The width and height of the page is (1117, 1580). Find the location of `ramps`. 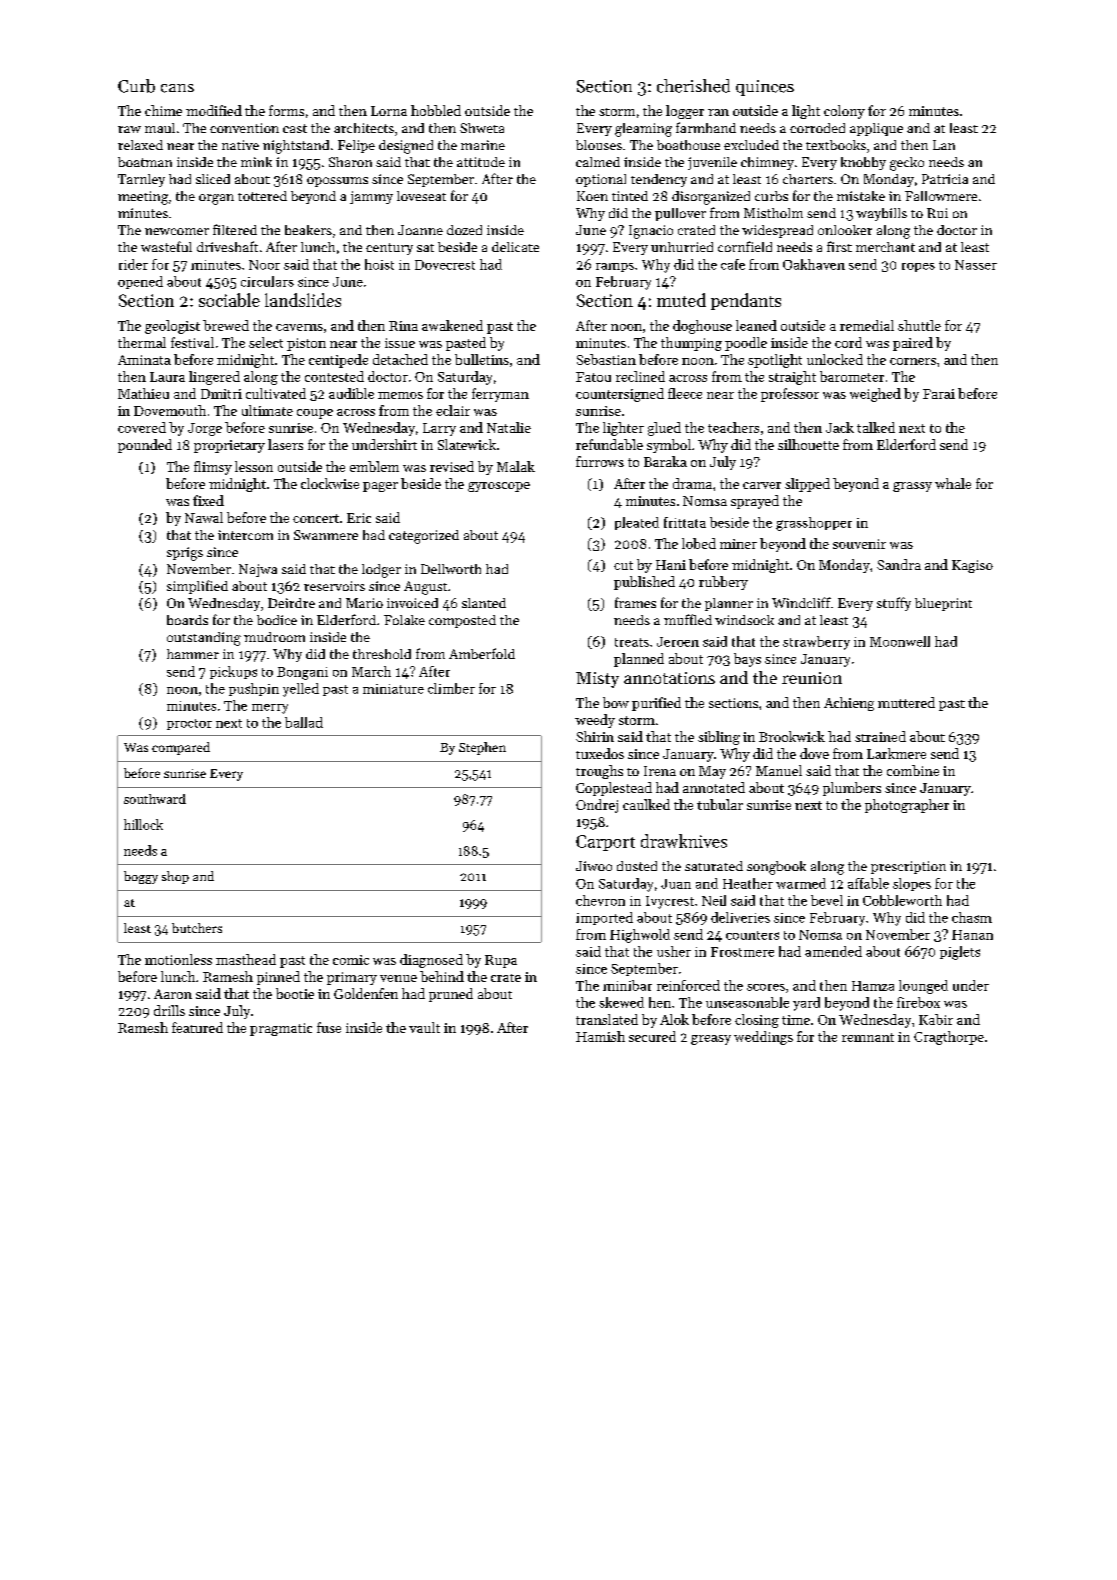

ramps is located at coordinates (615, 267).
